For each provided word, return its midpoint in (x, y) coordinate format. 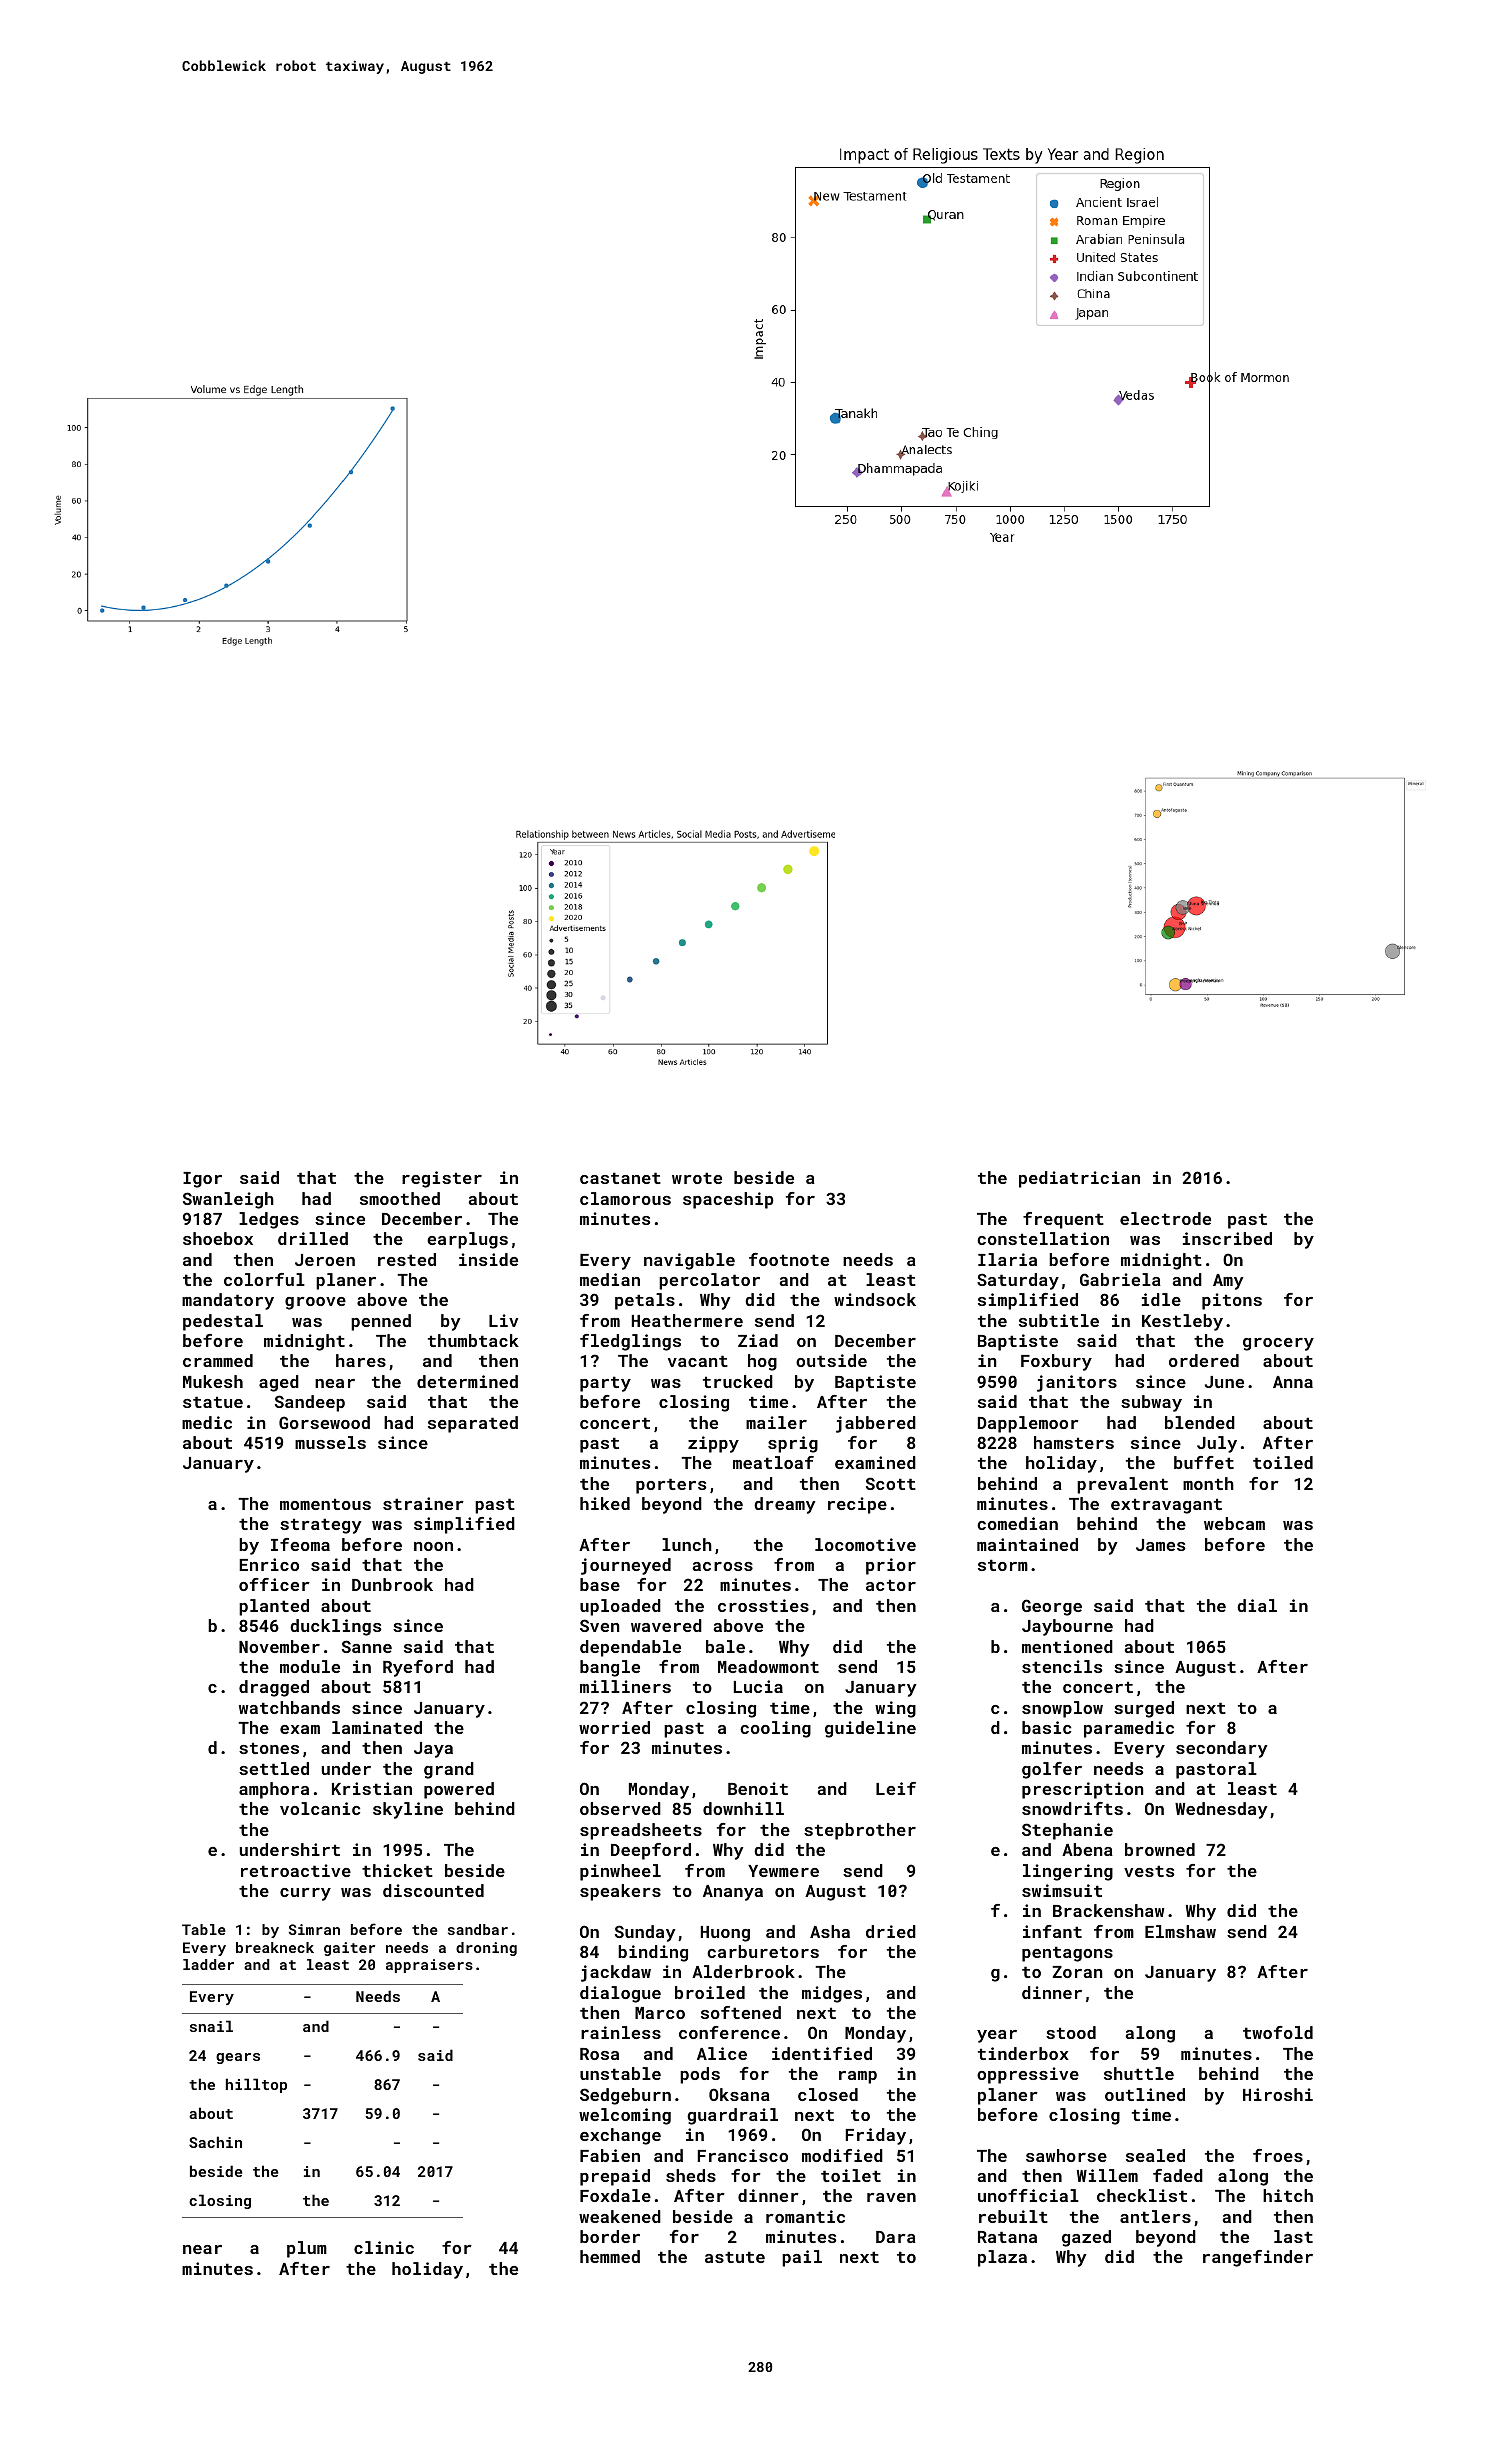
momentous (325, 1504)
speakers (620, 1892)
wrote (697, 1178)
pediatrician (1079, 1179)
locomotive (865, 1544)
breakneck (275, 1947)
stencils (1062, 1666)
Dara (896, 2237)
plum (307, 2249)
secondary (1222, 1749)
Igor (202, 1180)
